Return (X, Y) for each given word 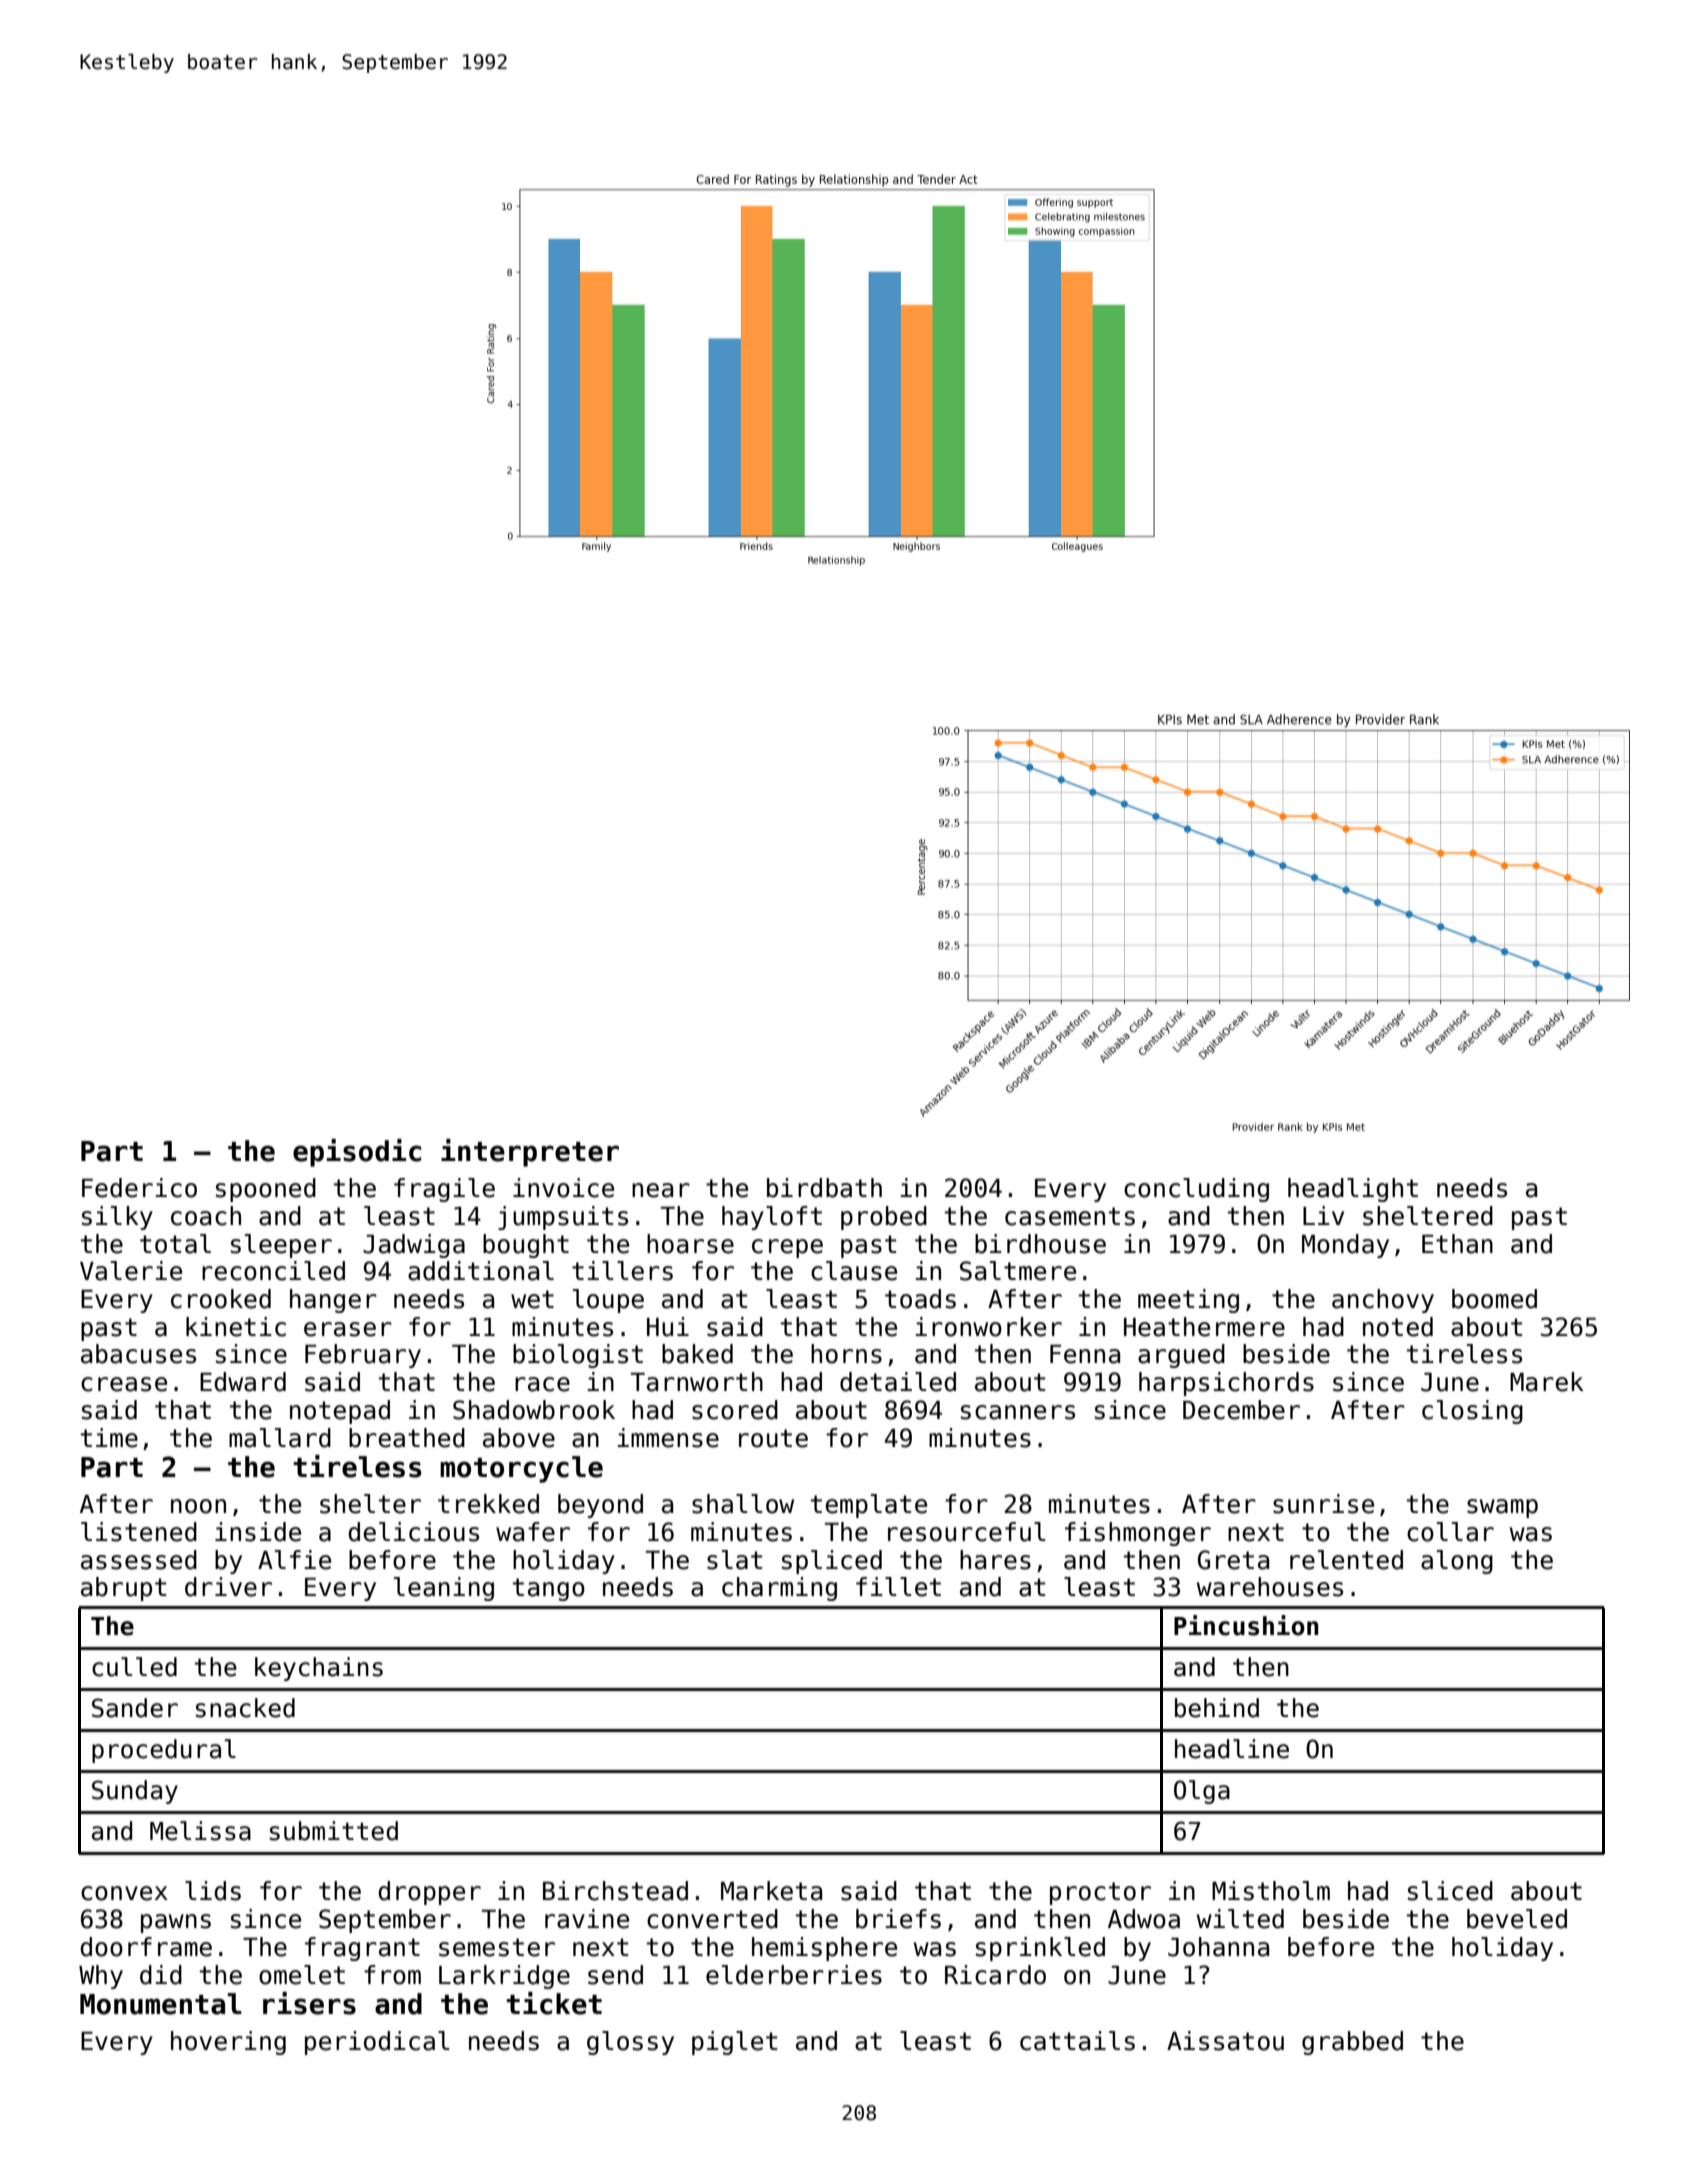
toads (920, 1299)
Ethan (1457, 1244)
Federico (139, 1188)
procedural (164, 1751)
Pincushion (1246, 1625)
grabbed (1352, 2043)
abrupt (123, 1589)
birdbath (824, 1188)
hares (995, 1560)
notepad (340, 1412)
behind (1217, 1708)
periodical (377, 2043)
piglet (734, 2043)
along (1457, 1562)
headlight (1353, 1190)
